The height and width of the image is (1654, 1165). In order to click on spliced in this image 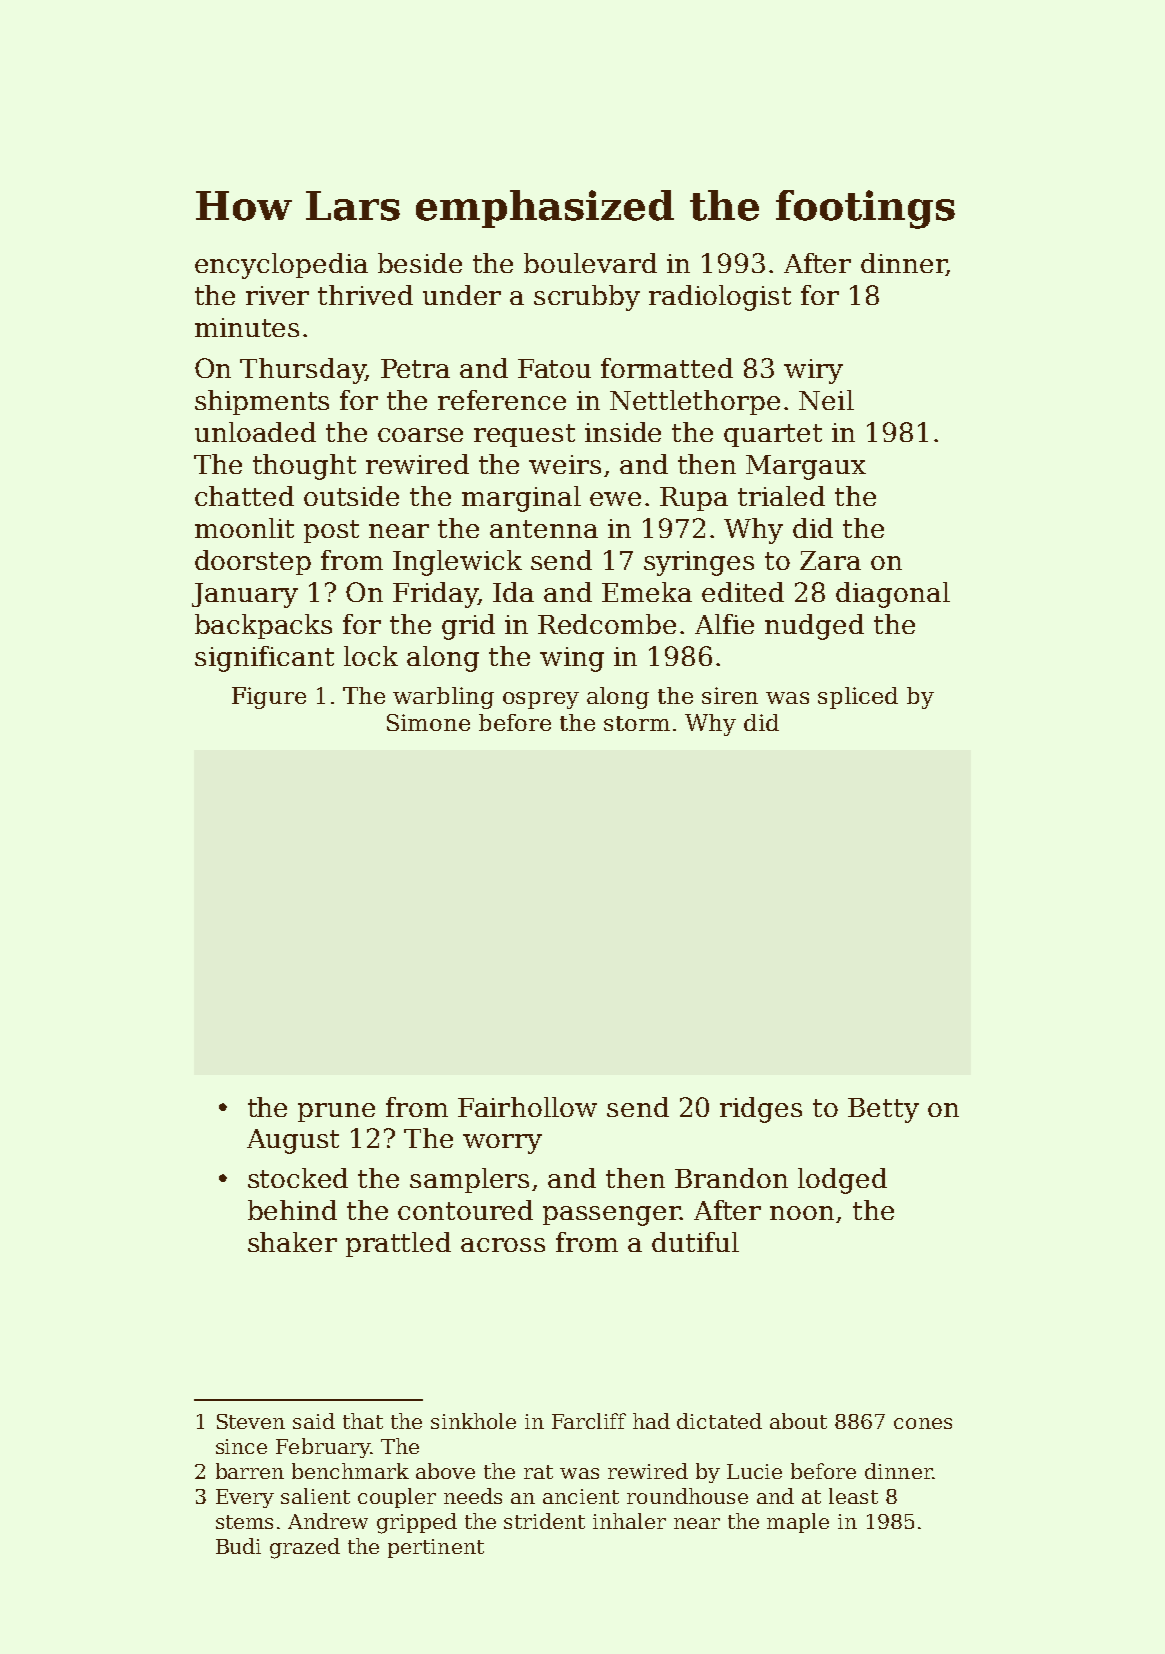, I will do `click(858, 698)`.
